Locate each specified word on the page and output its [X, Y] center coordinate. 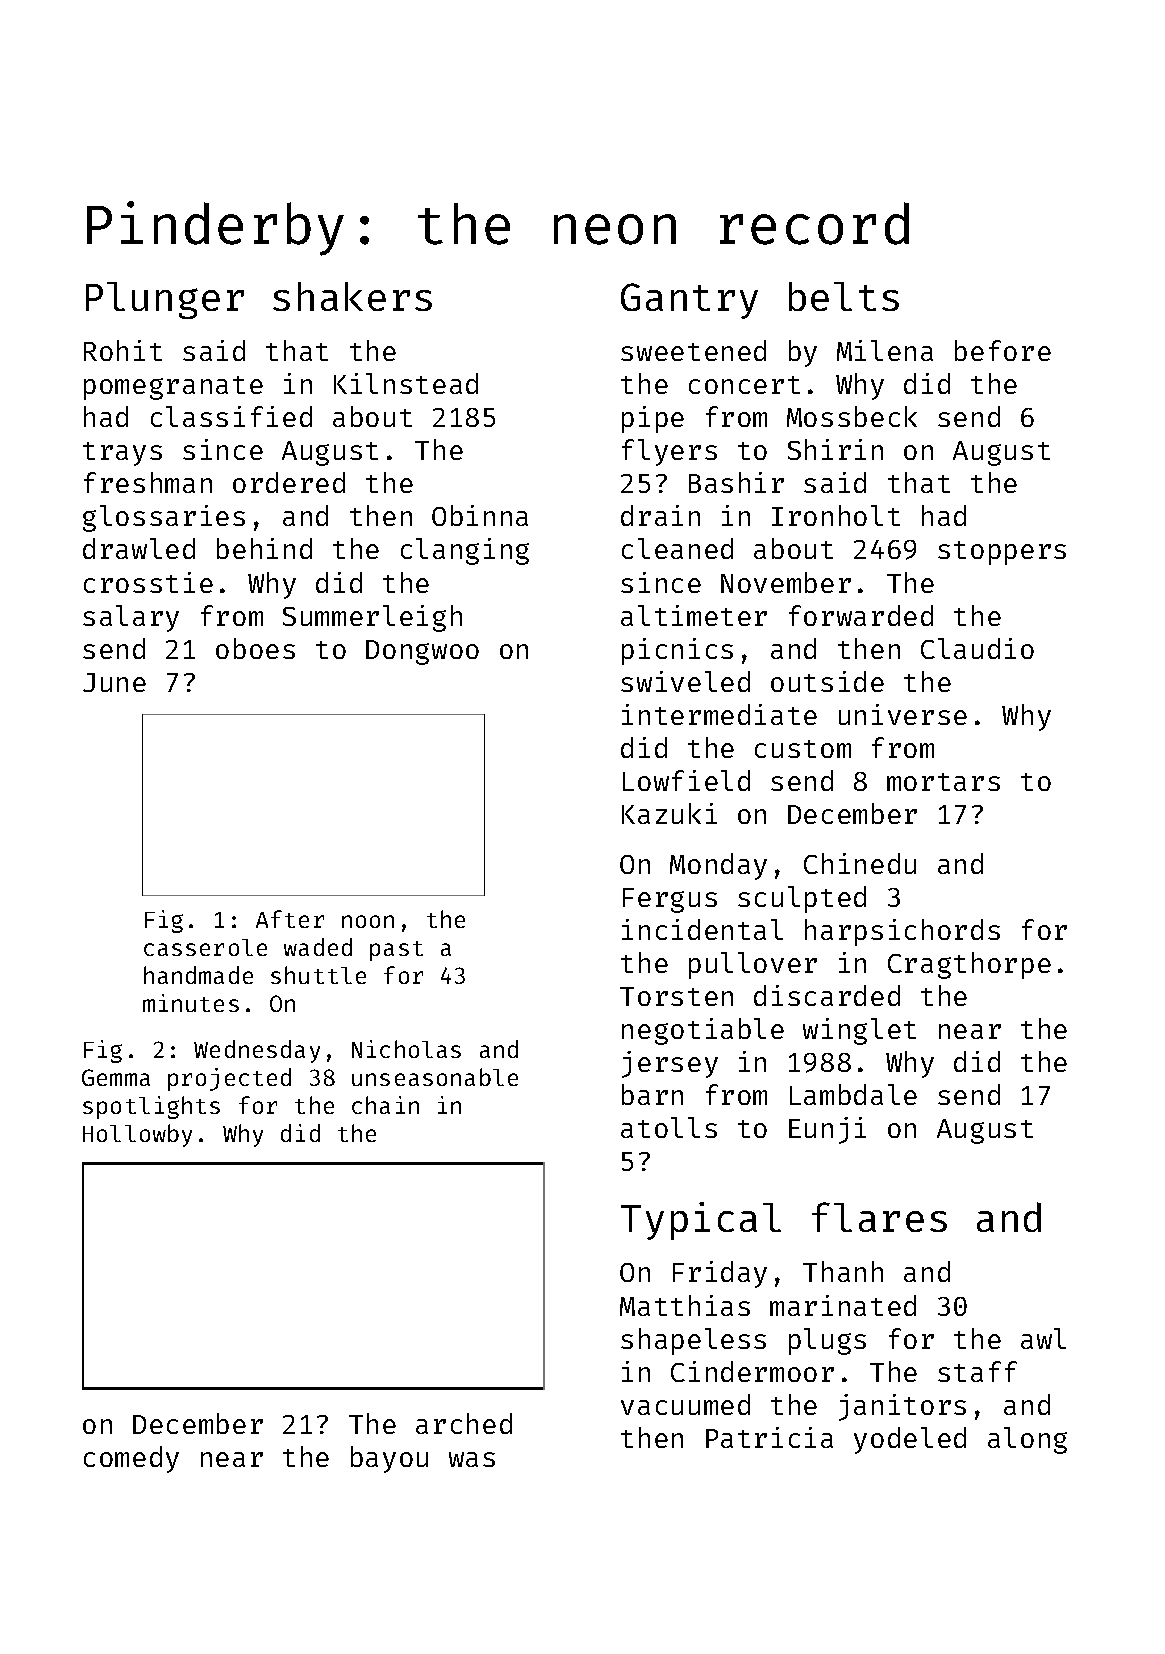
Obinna [480, 515]
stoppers [1002, 553]
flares [879, 1217]
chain [385, 1105]
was [472, 1459]
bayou [389, 1459]
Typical [701, 1221]
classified [231, 416]
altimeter [694, 615]
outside [827, 681]
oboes [255, 648]
